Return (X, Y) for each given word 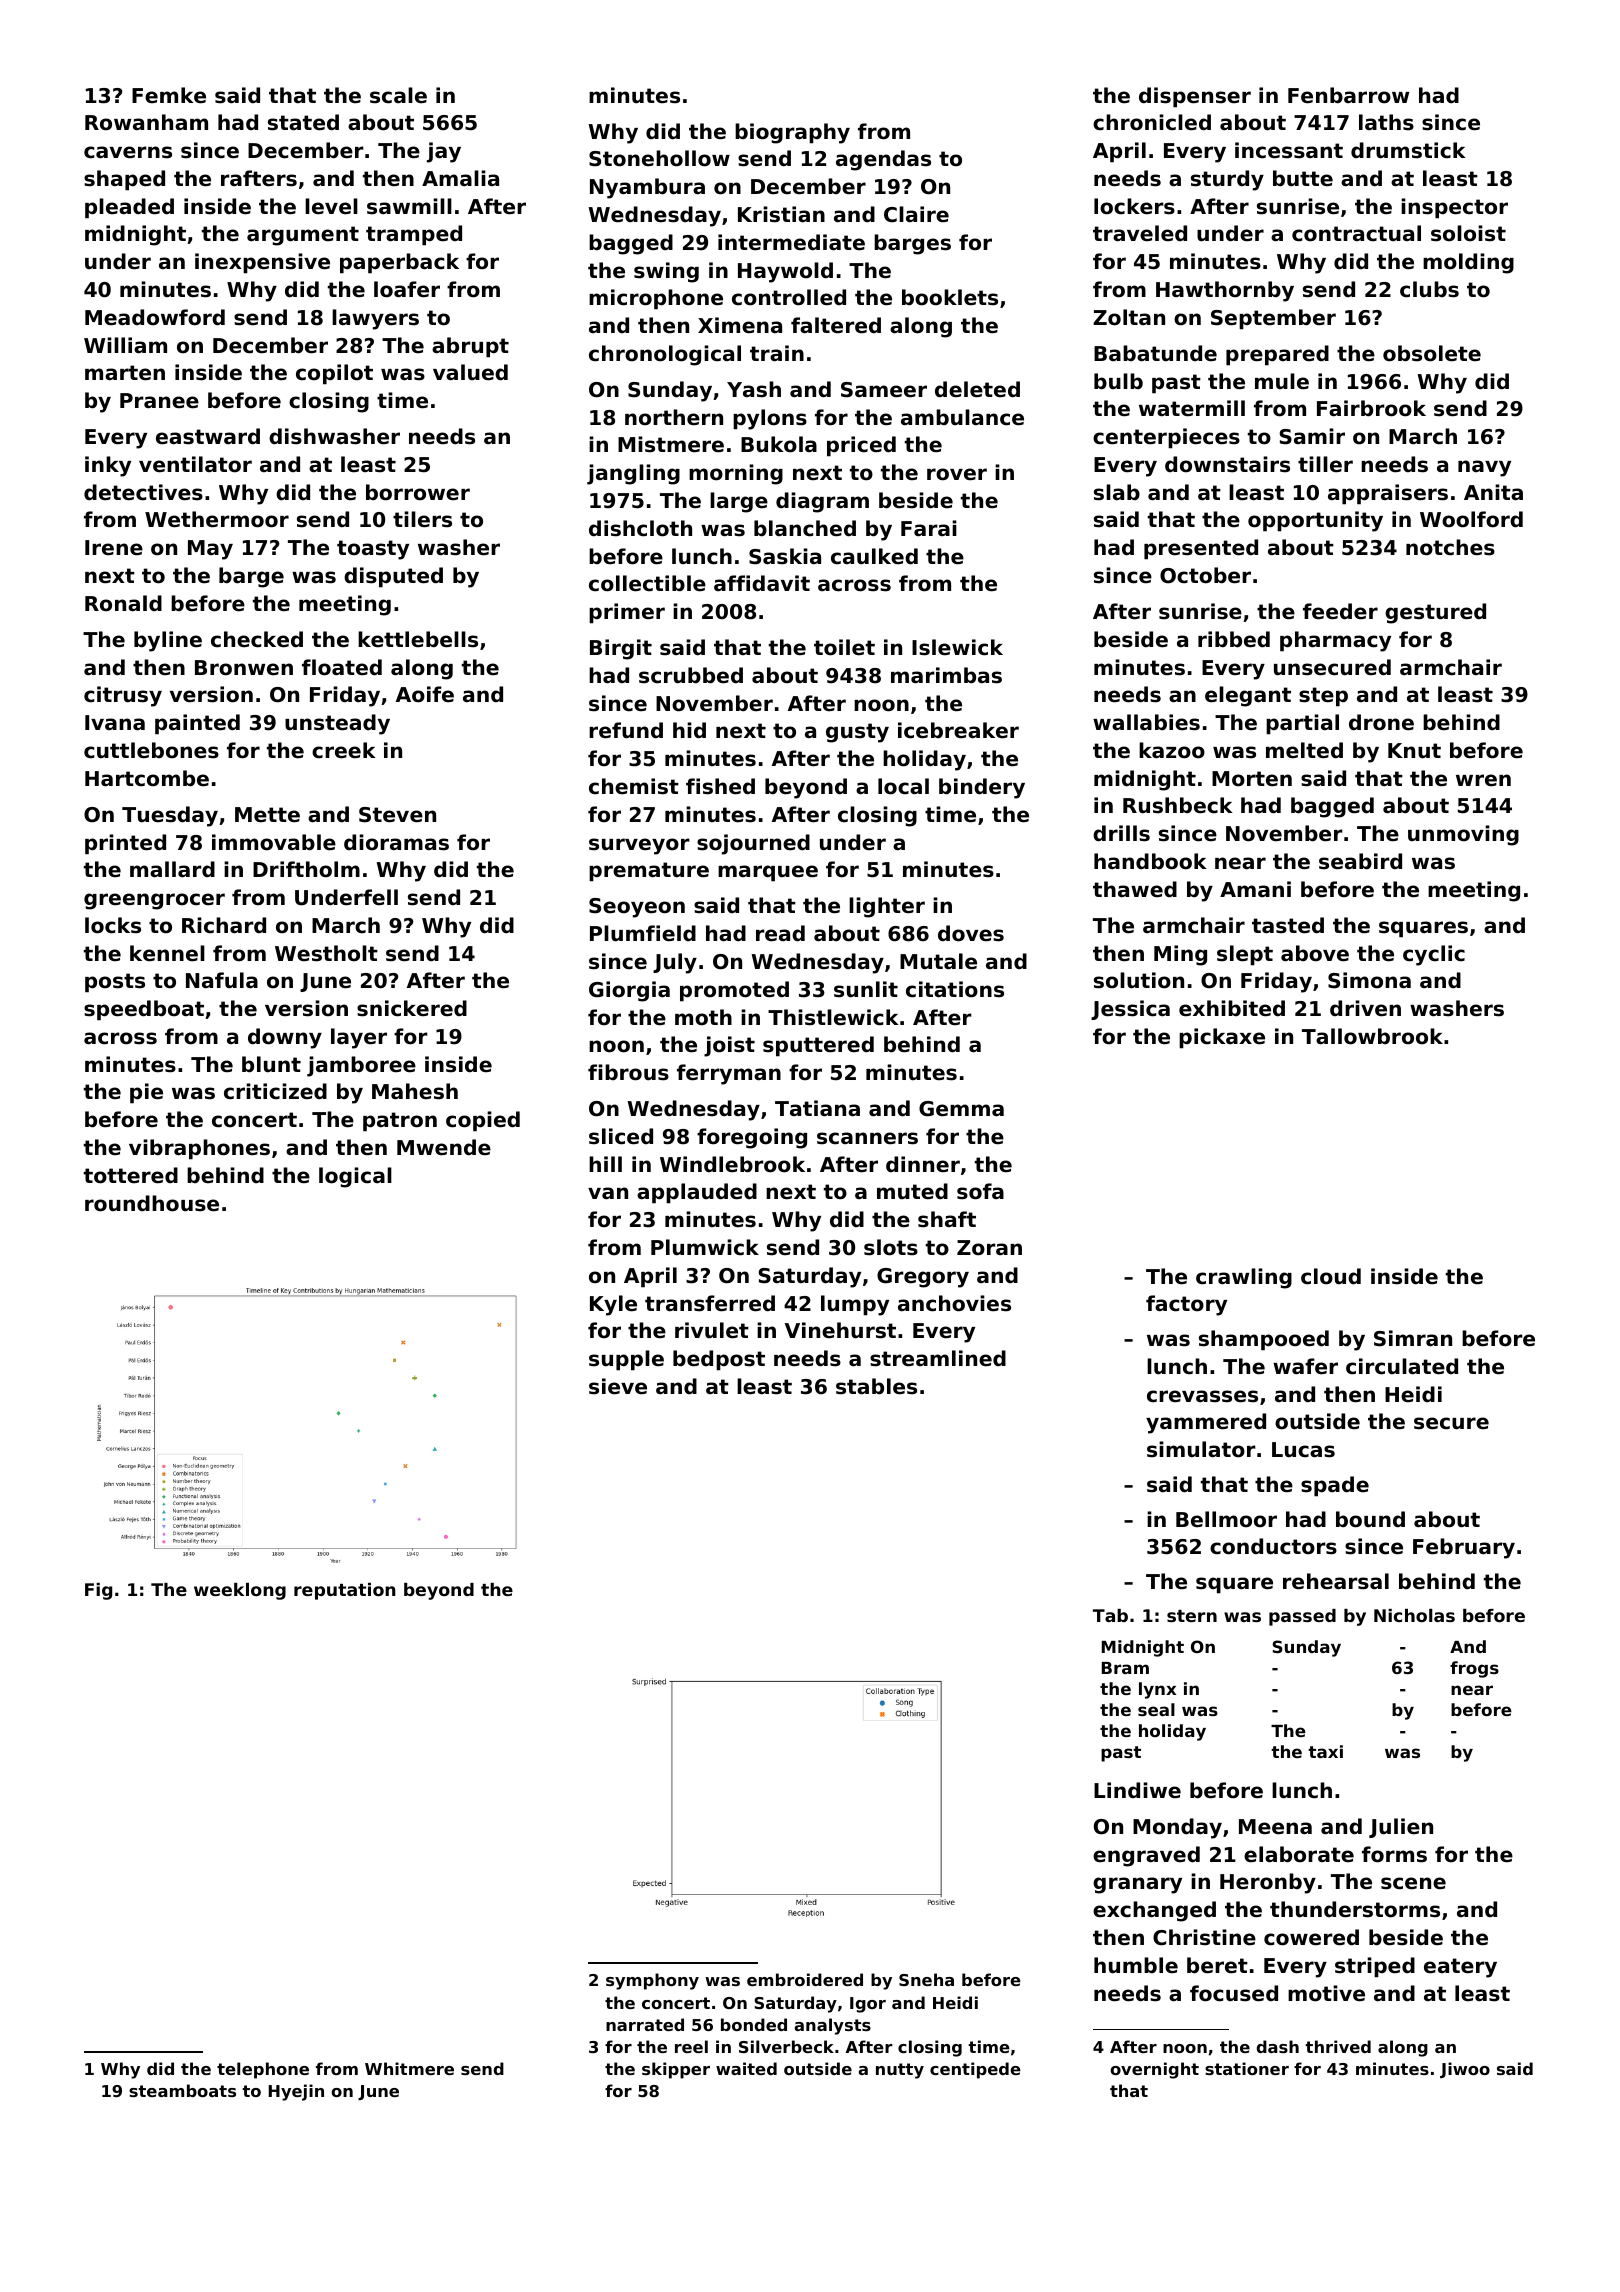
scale (398, 95)
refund (626, 730)
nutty (900, 2071)
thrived (1338, 2046)
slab (1117, 492)
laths (1386, 122)
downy (285, 1038)
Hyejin (296, 2092)
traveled (1140, 233)
